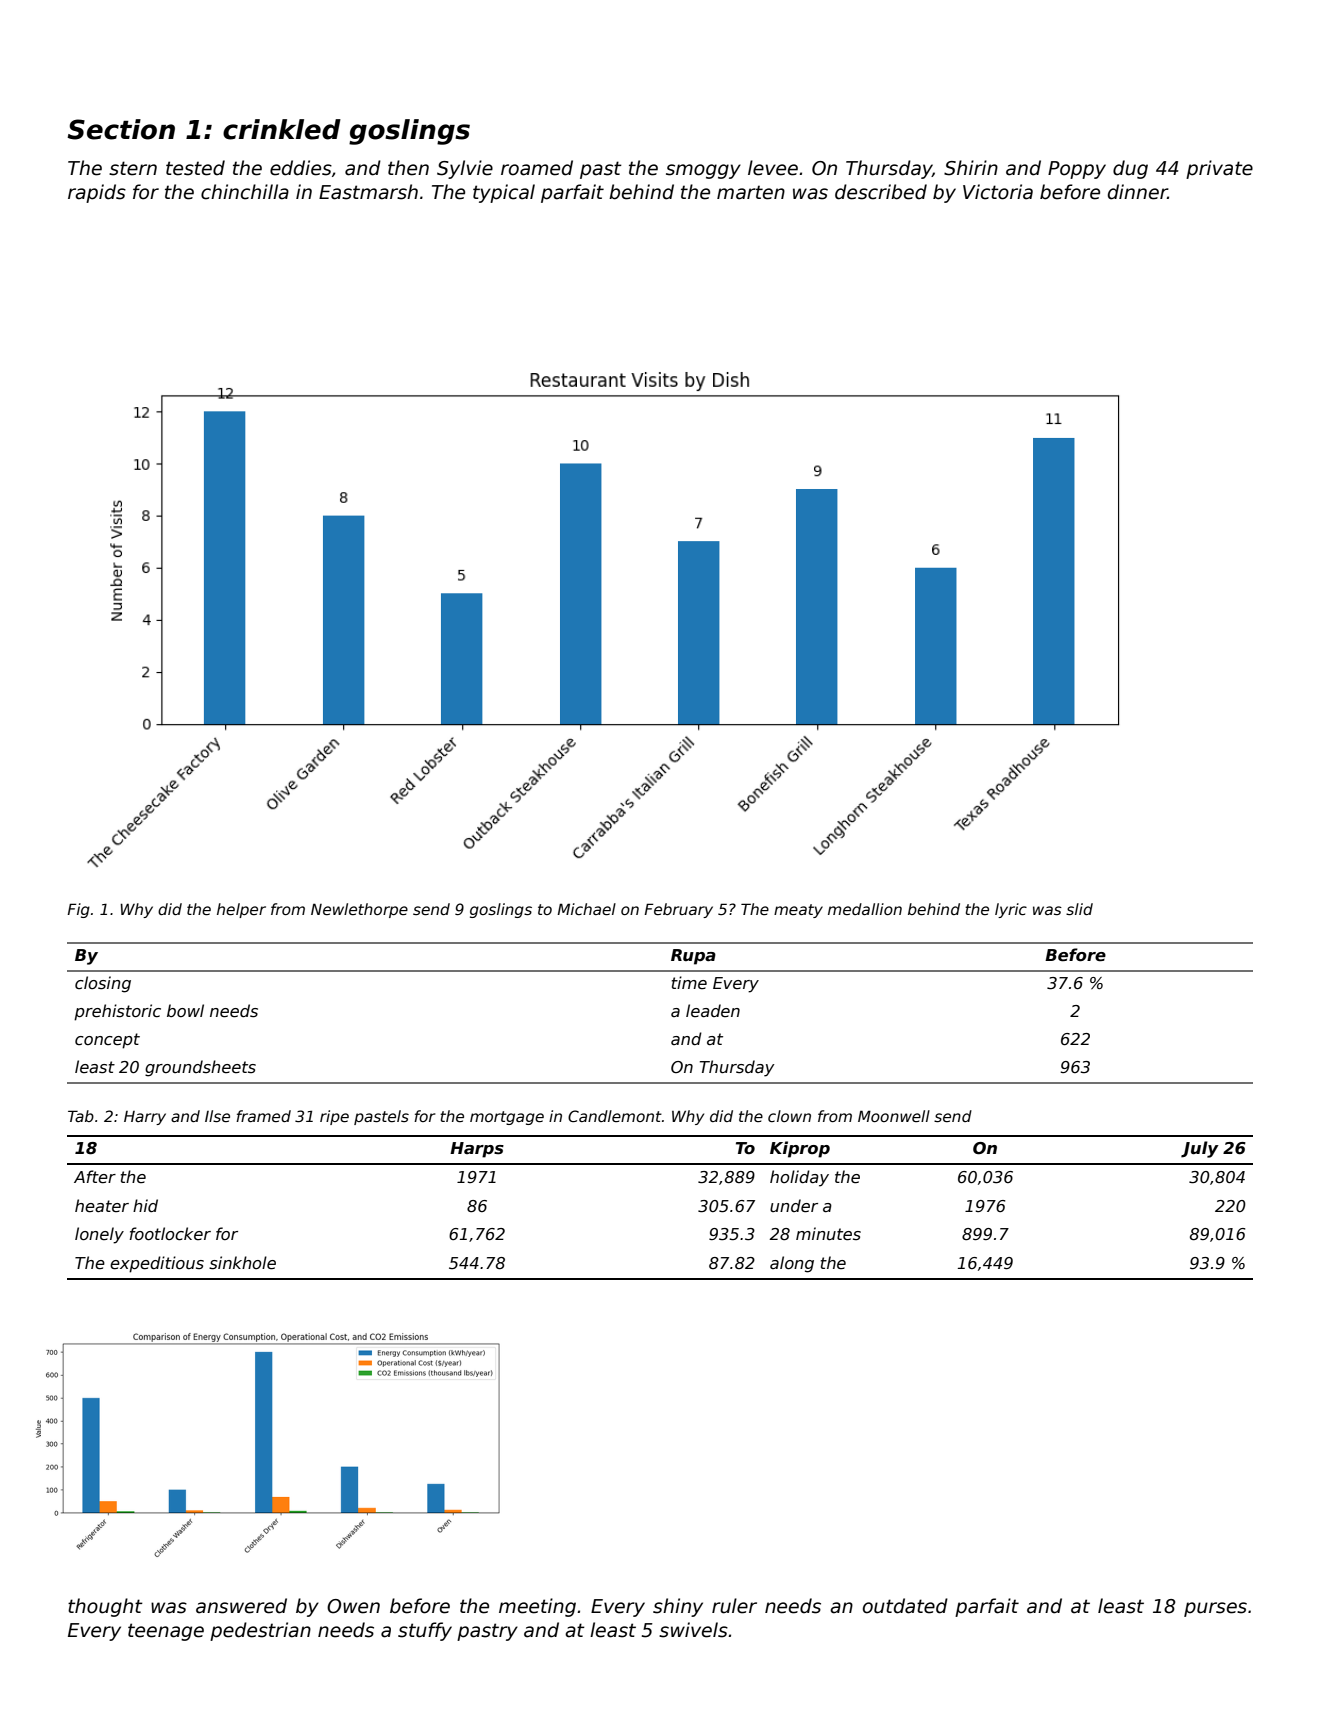 This document has width=1321, height=1710. What do you see at coordinates (260, 1631) in the document?
I see `pedestrian` at bounding box center [260, 1631].
